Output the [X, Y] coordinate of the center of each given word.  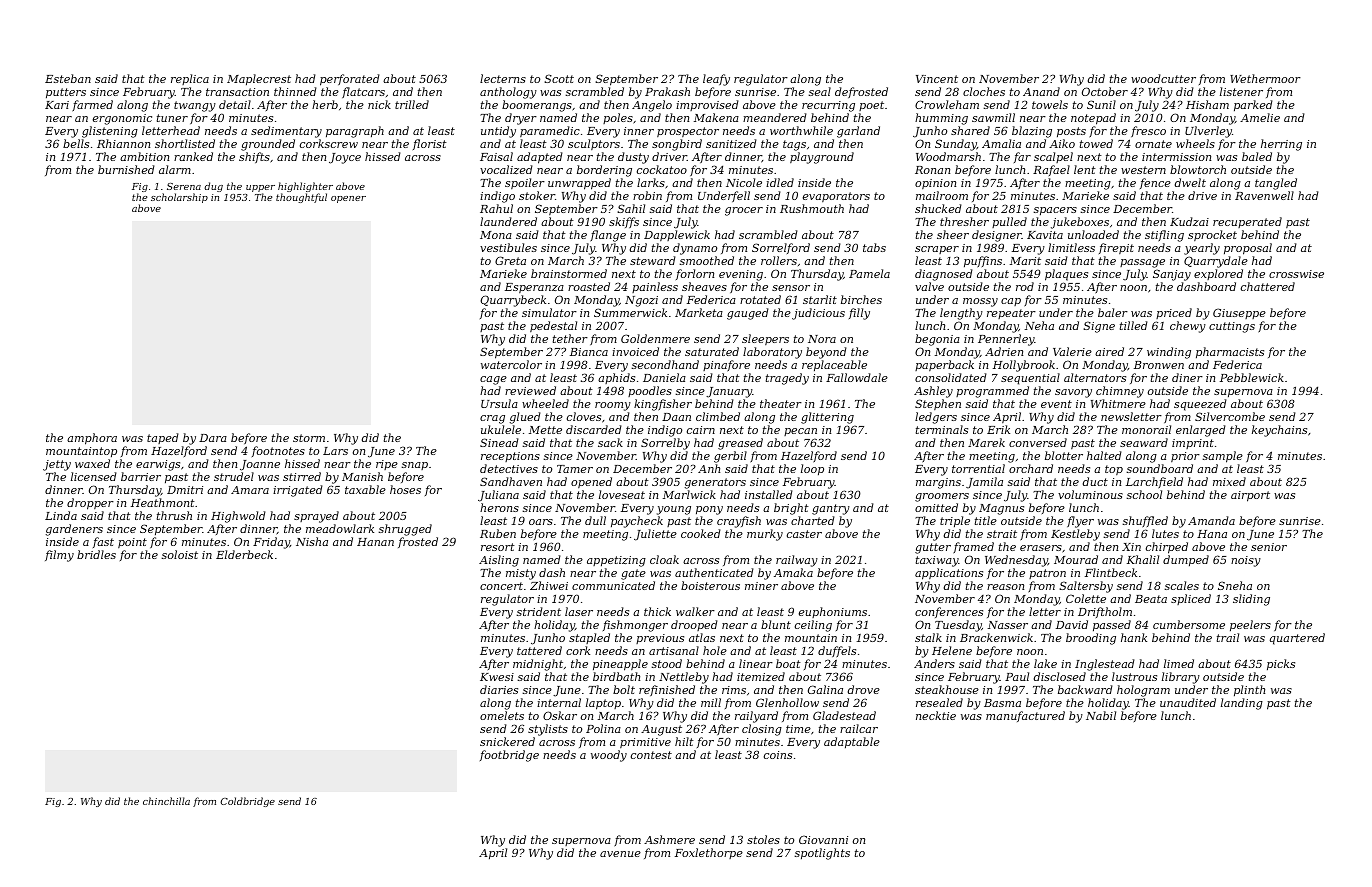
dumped [1186, 561]
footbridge [509, 756]
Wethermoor [1265, 78]
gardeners [74, 530]
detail [235, 104]
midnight [538, 665]
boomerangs [537, 106]
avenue [620, 854]
